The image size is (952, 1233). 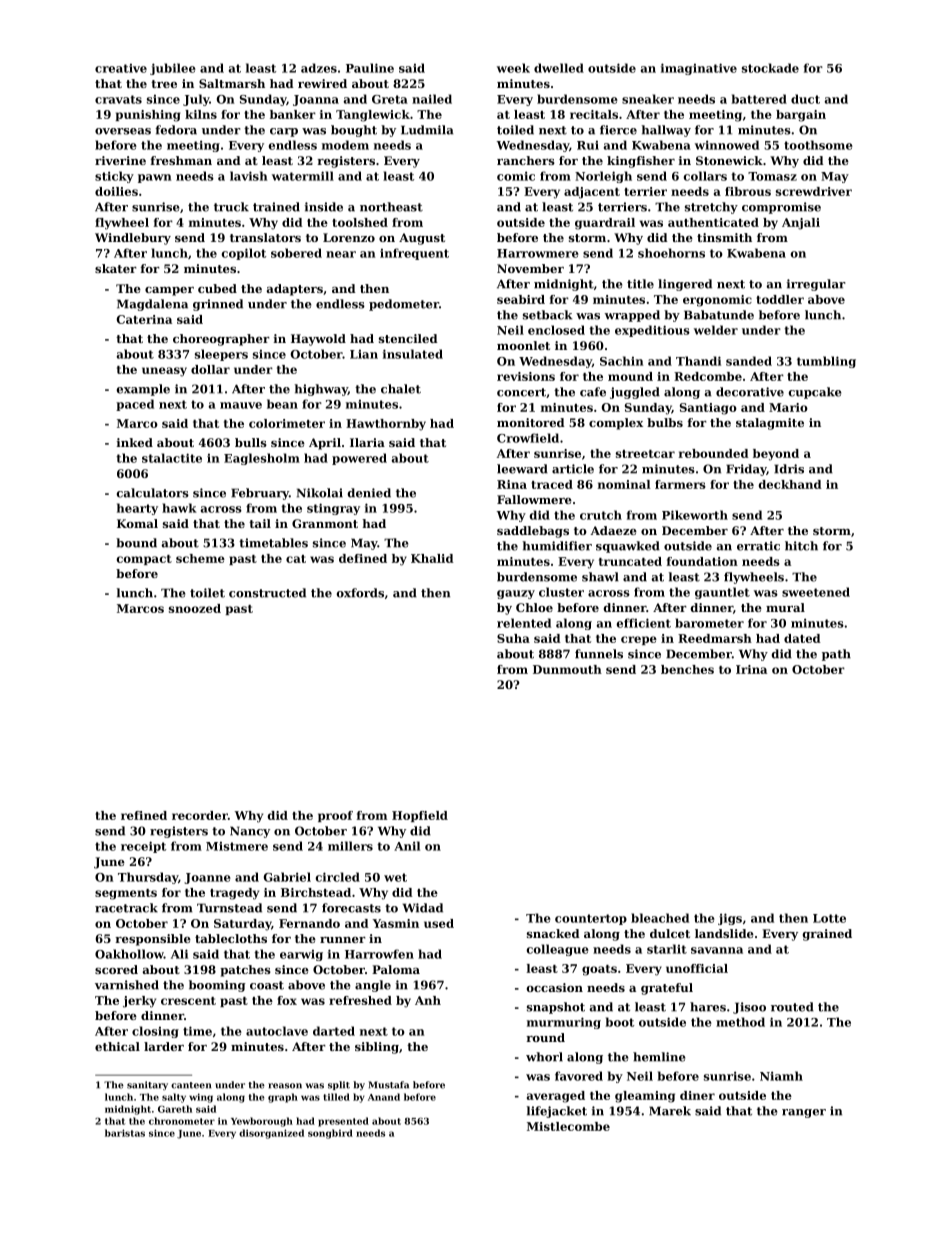 I want to click on dulcet, so click(x=670, y=933).
